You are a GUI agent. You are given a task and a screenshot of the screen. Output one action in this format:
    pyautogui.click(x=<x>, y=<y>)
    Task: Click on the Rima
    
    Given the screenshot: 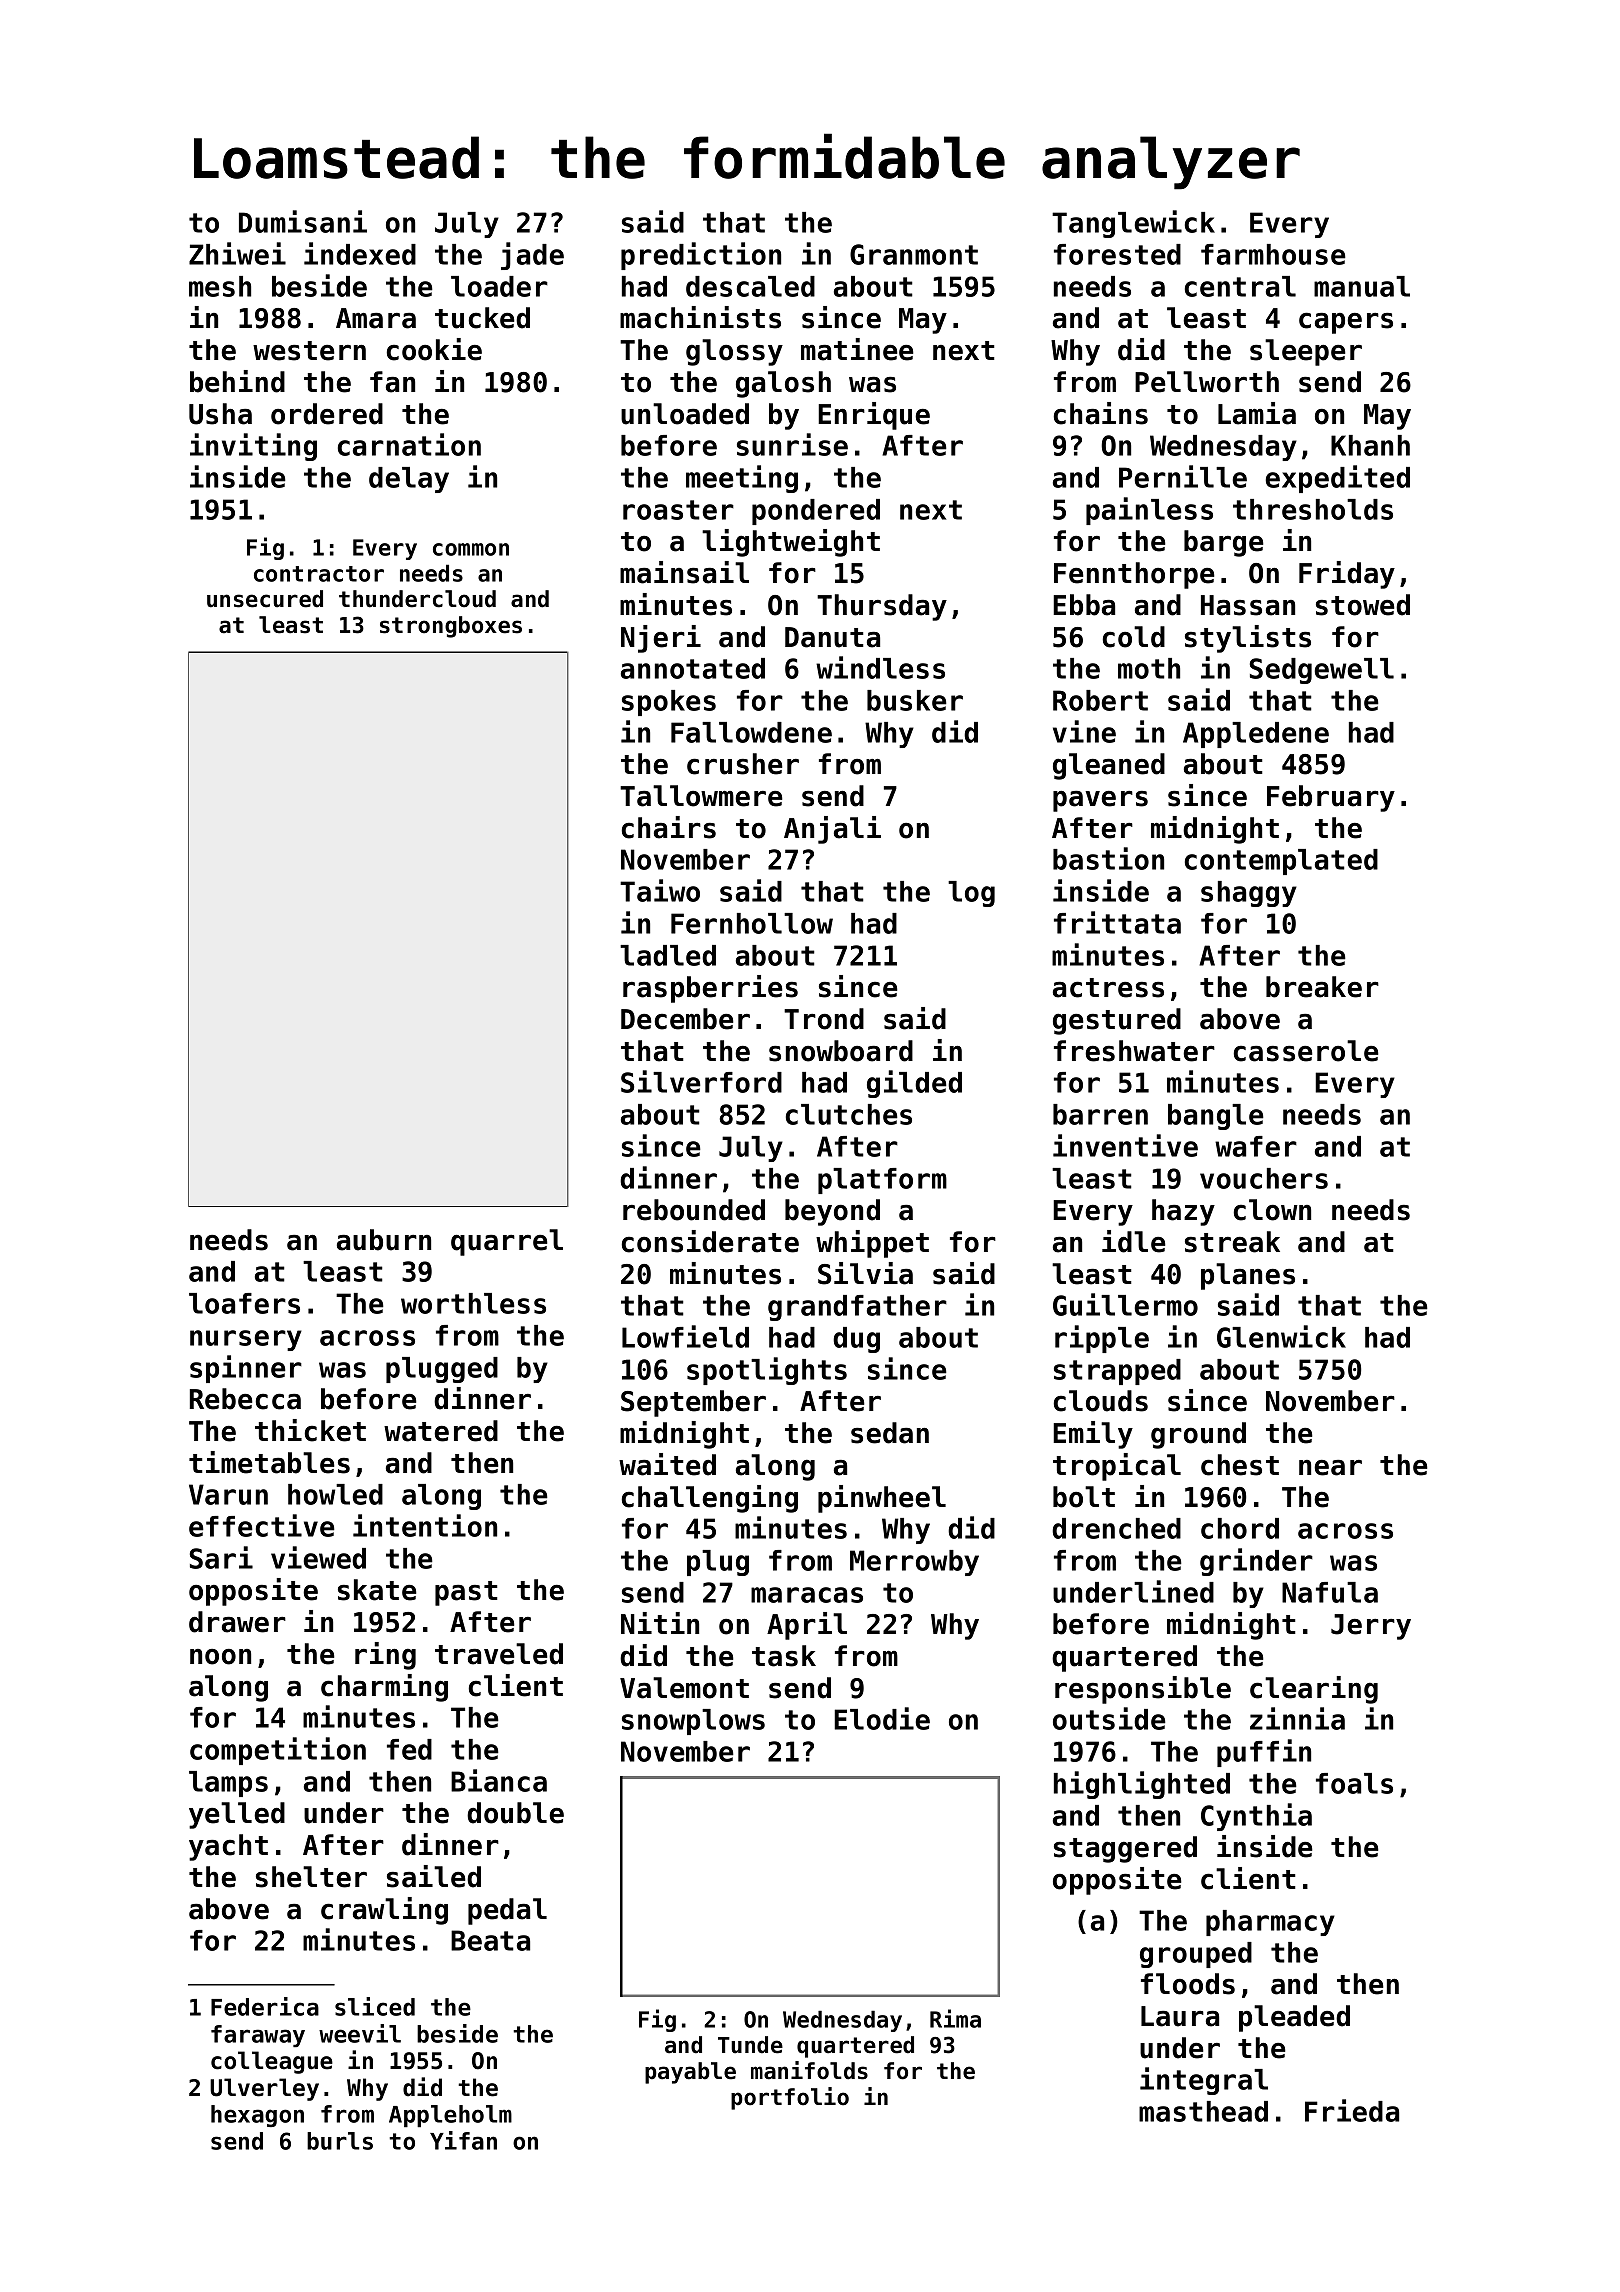 What is the action you would take?
    pyautogui.click(x=955, y=2018)
